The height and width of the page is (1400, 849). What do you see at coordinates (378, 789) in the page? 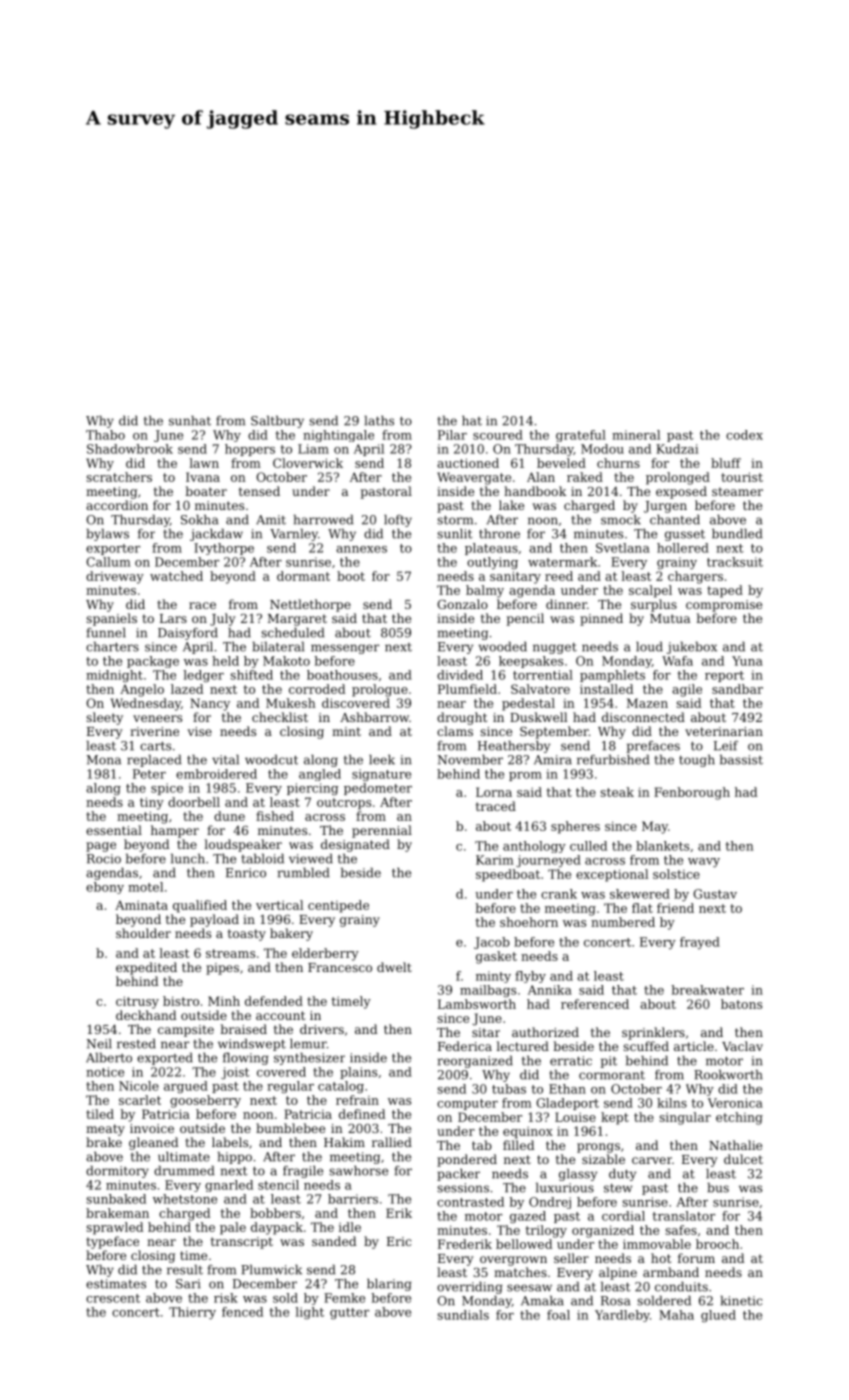
I see `pedometer` at bounding box center [378, 789].
